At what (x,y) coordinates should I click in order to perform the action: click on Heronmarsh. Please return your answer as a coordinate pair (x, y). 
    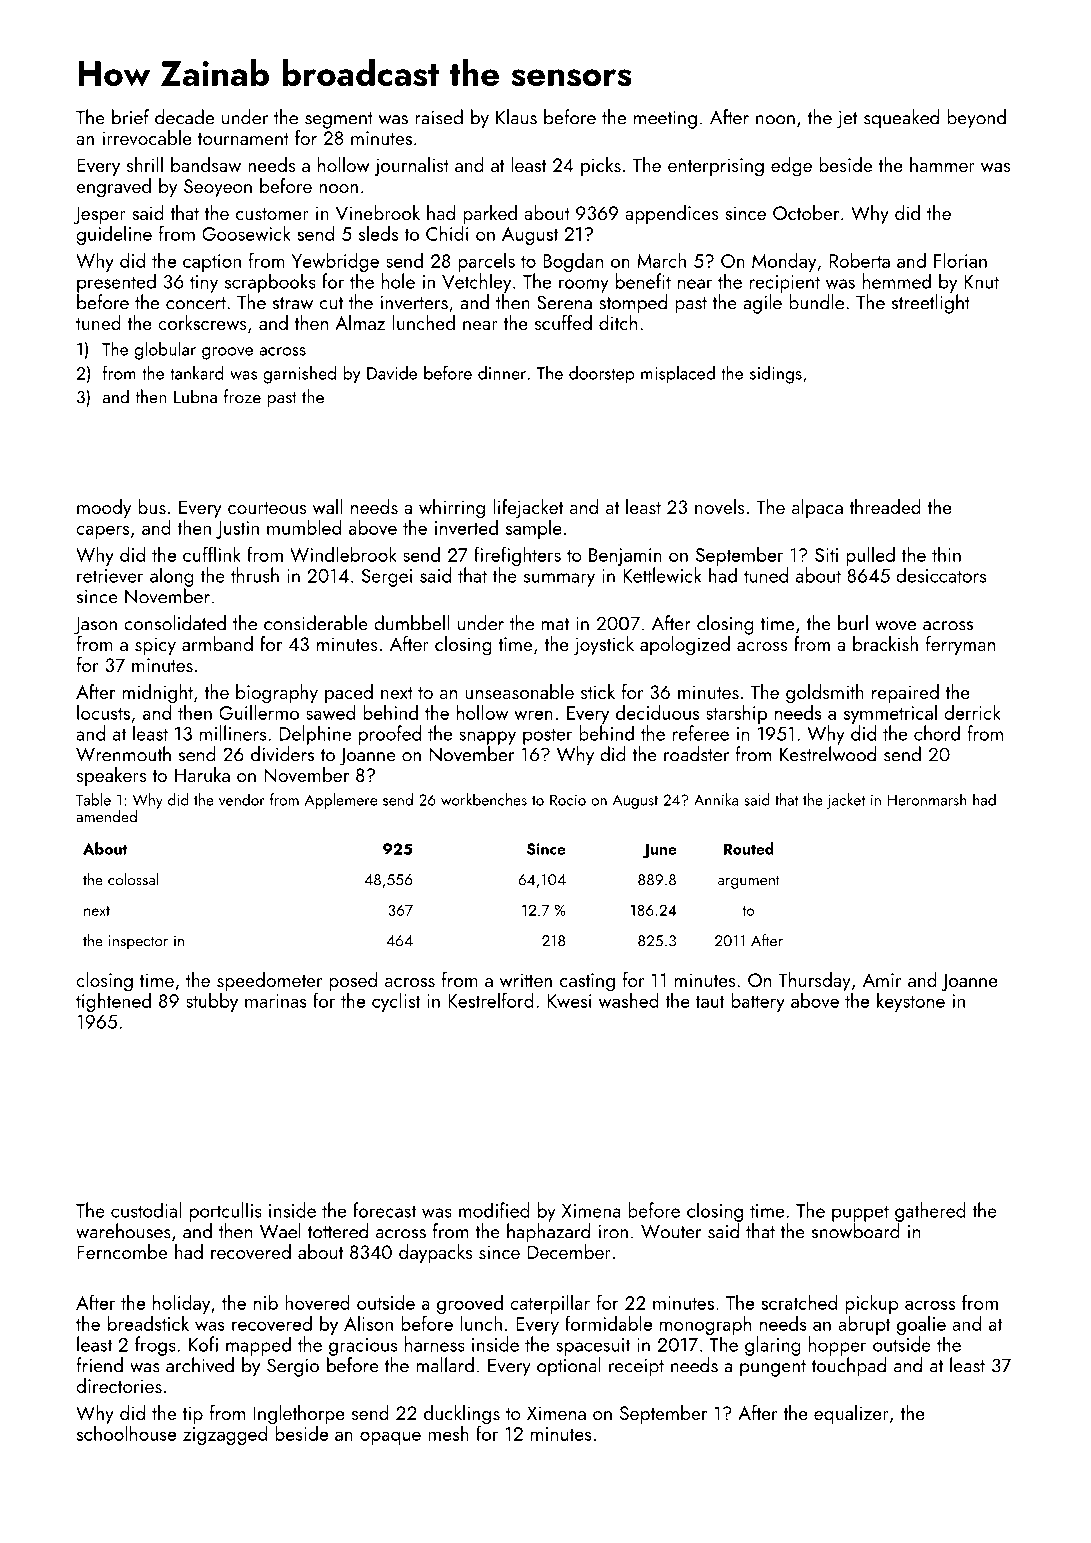
    Looking at the image, I should click on (927, 799).
